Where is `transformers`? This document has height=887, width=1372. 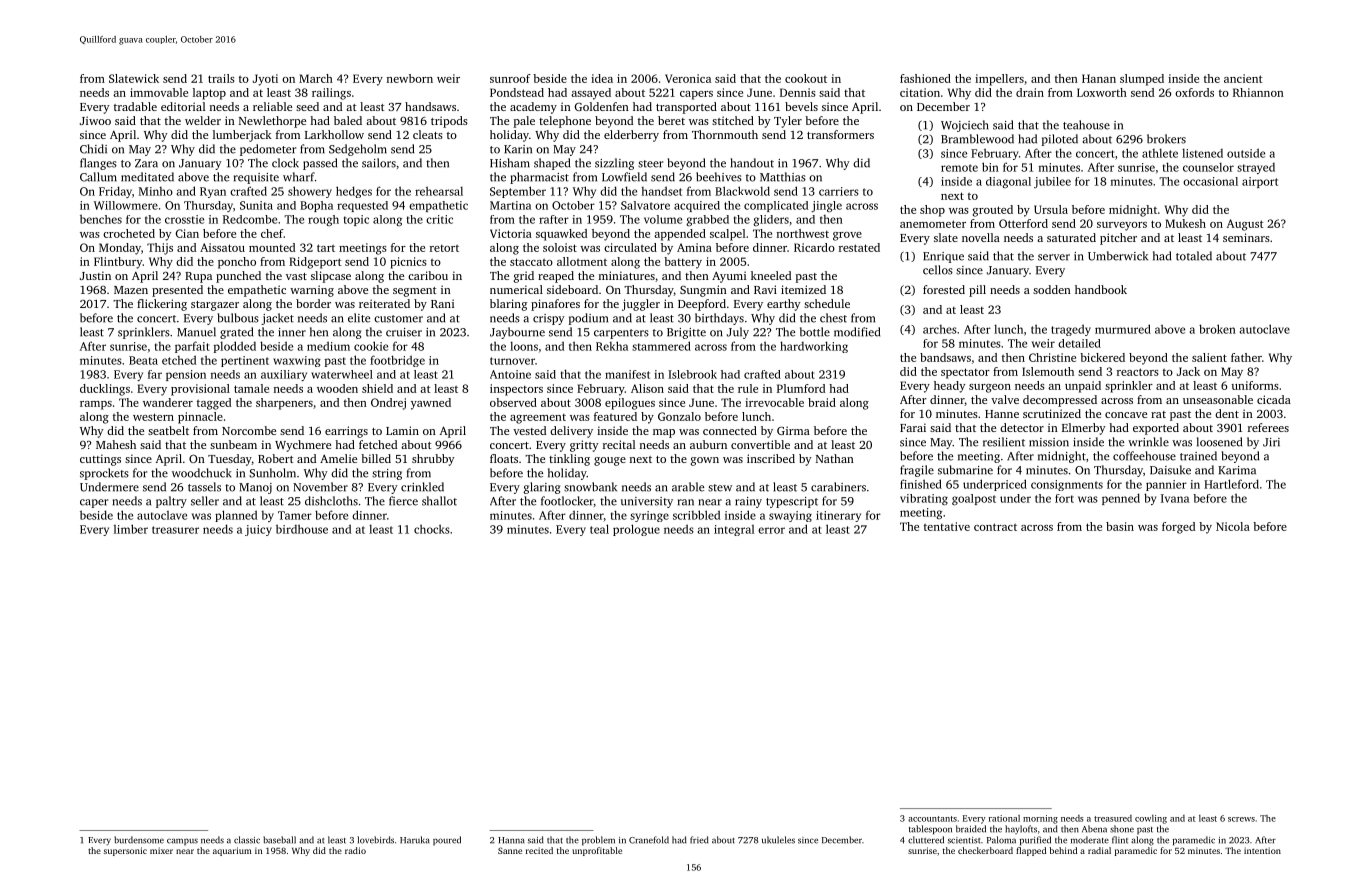 transformers is located at coordinates (840, 134).
